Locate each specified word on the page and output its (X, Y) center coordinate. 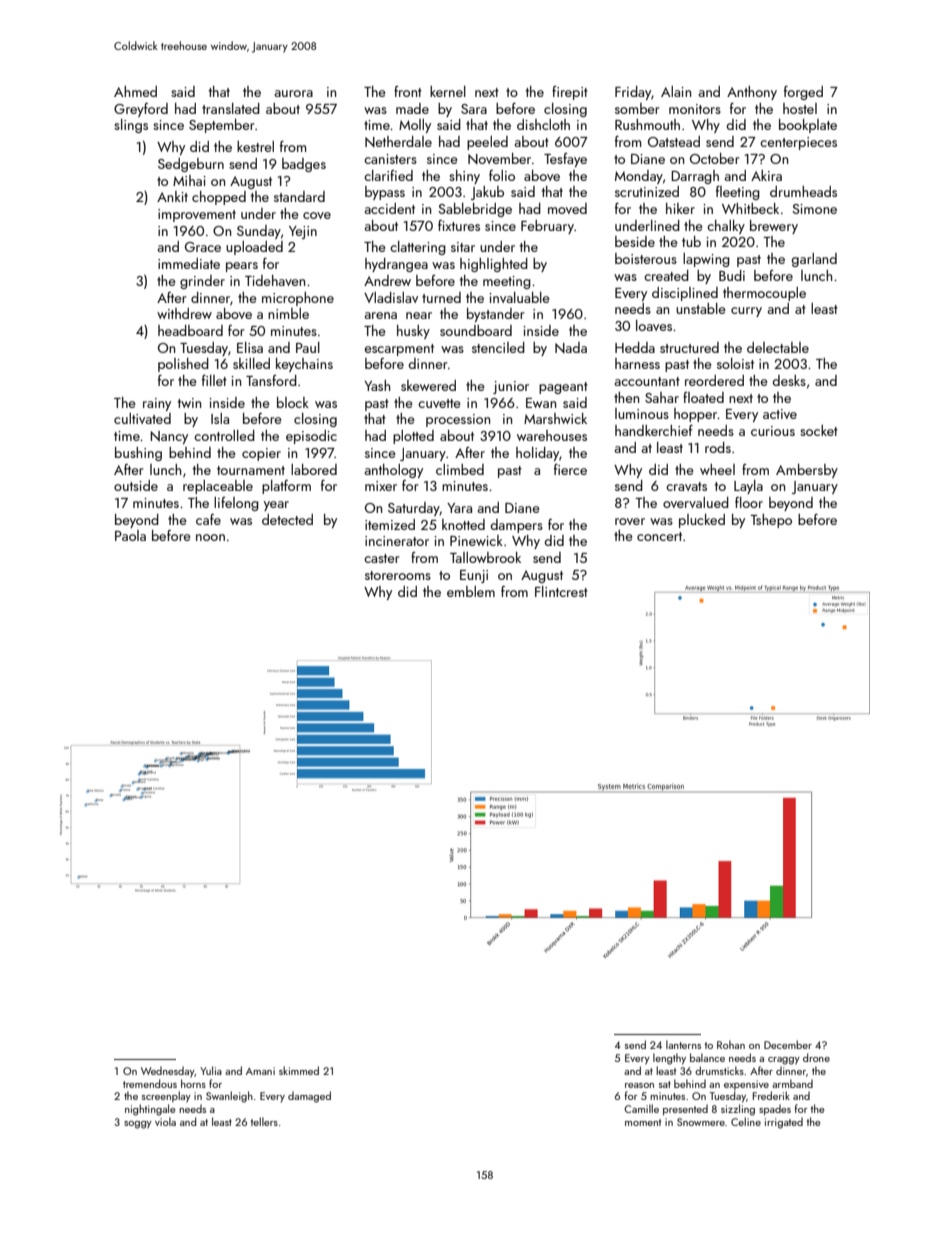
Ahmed (135, 91)
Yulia (211, 1070)
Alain (676, 91)
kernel (448, 91)
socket (819, 430)
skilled (251, 363)
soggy (138, 1125)
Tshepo (771, 521)
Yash (377, 385)
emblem (471, 591)
